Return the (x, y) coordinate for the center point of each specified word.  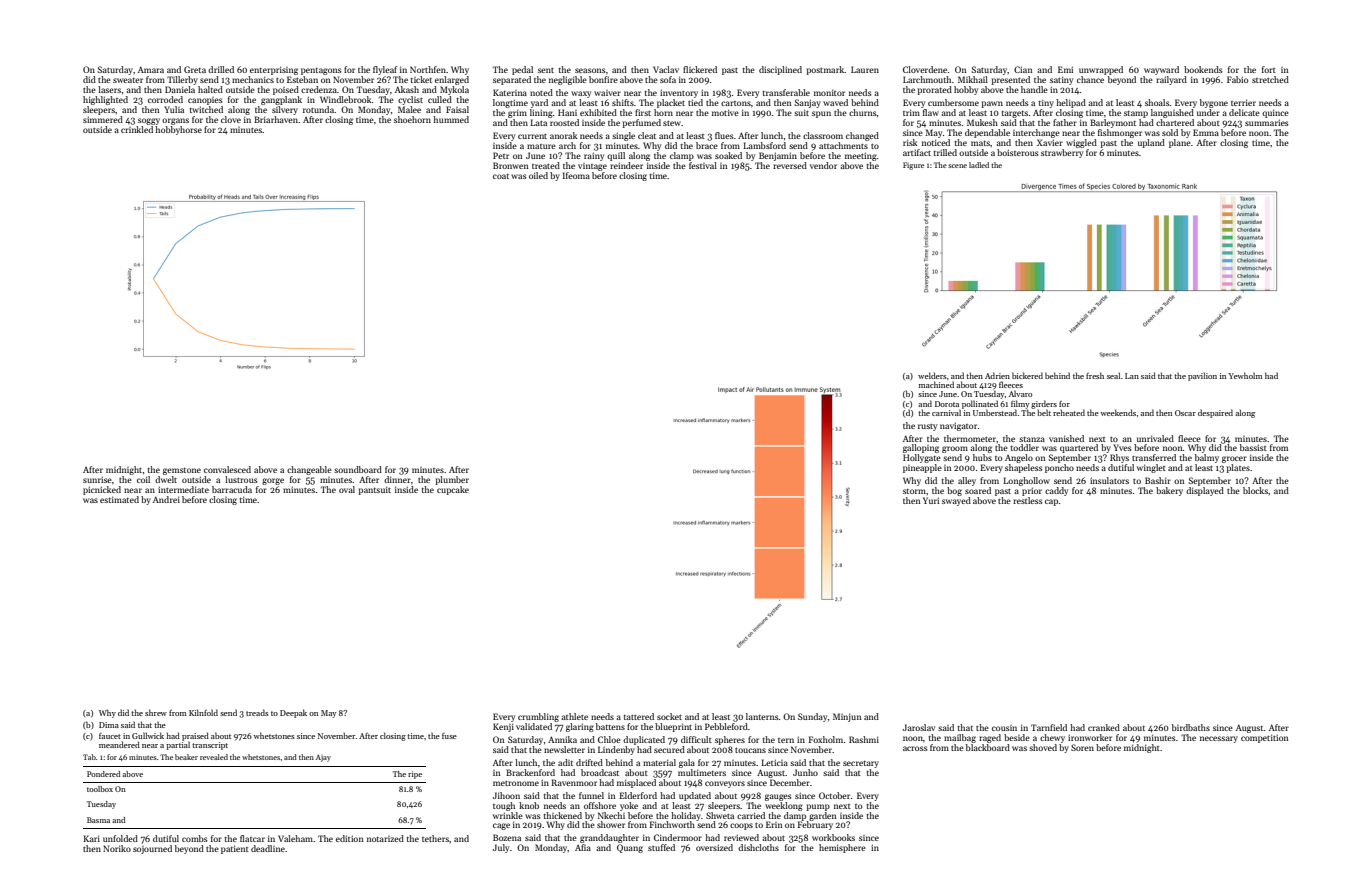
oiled (538, 175)
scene (957, 166)
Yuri (931, 500)
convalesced (227, 469)
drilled (221, 69)
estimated (119, 499)
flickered (700, 69)
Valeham (295, 838)
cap (1051, 502)
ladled (979, 165)
